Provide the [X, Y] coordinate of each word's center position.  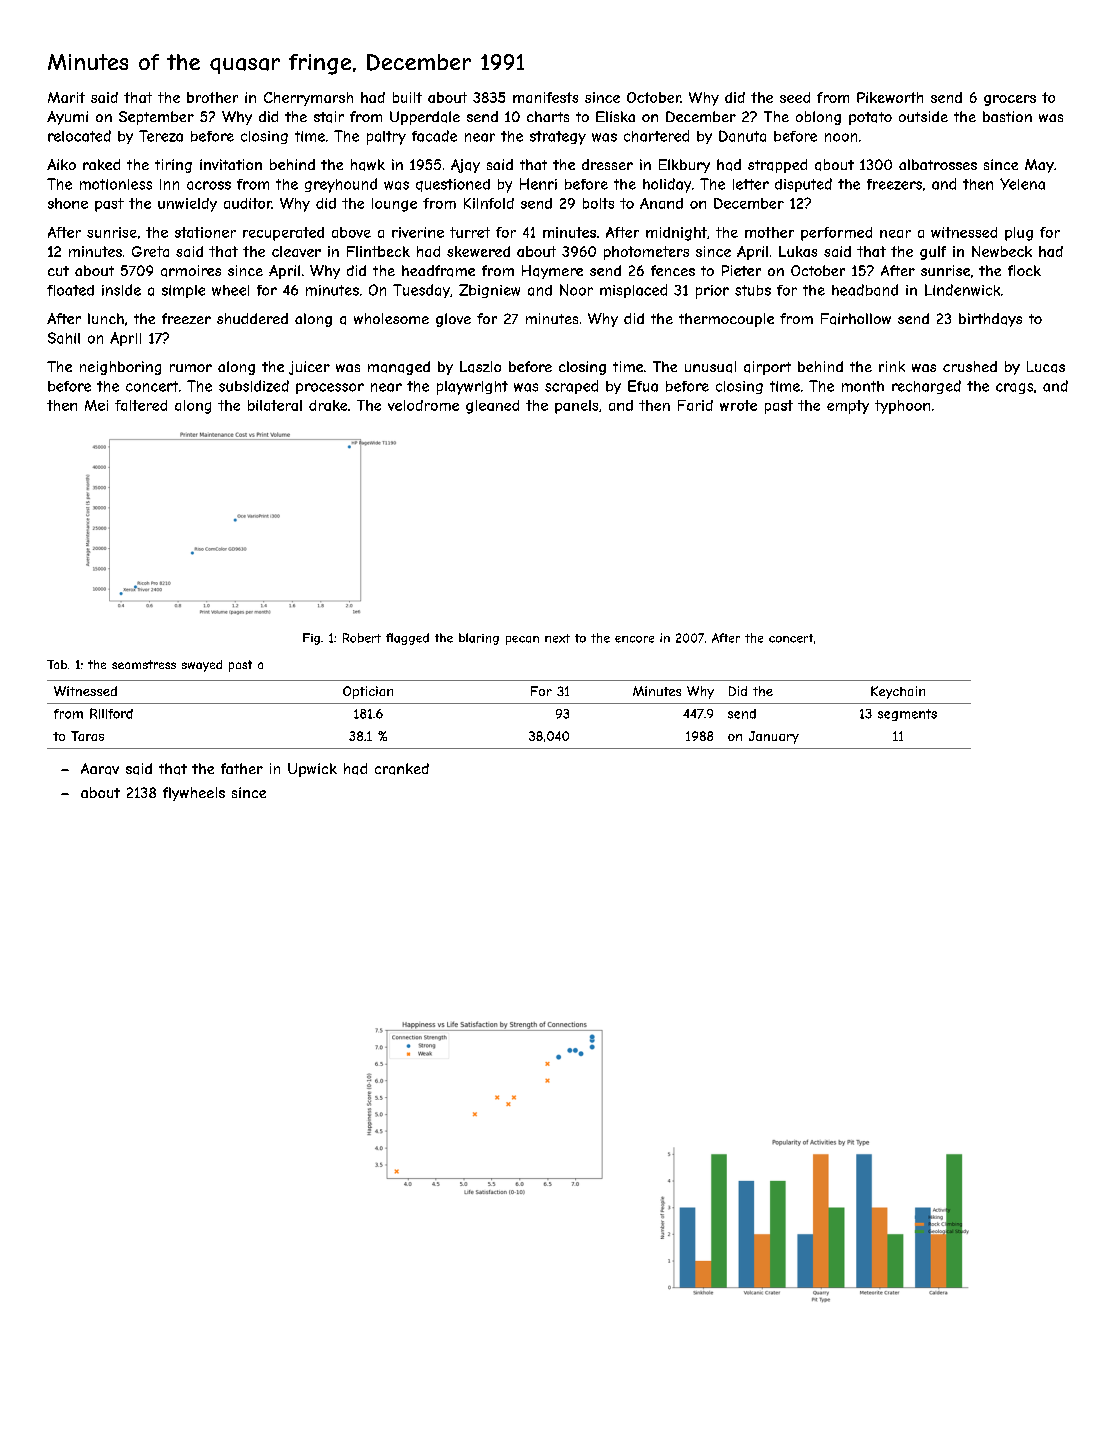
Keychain [898, 692]
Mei [96, 405]
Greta [150, 251]
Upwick [312, 770]
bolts [598, 203]
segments [907, 715]
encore [634, 639]
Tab [57, 664]
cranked [402, 769]
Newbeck [1002, 251]
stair [329, 117]
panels [576, 407]
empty [848, 407]
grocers [1010, 100]
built [407, 97]
